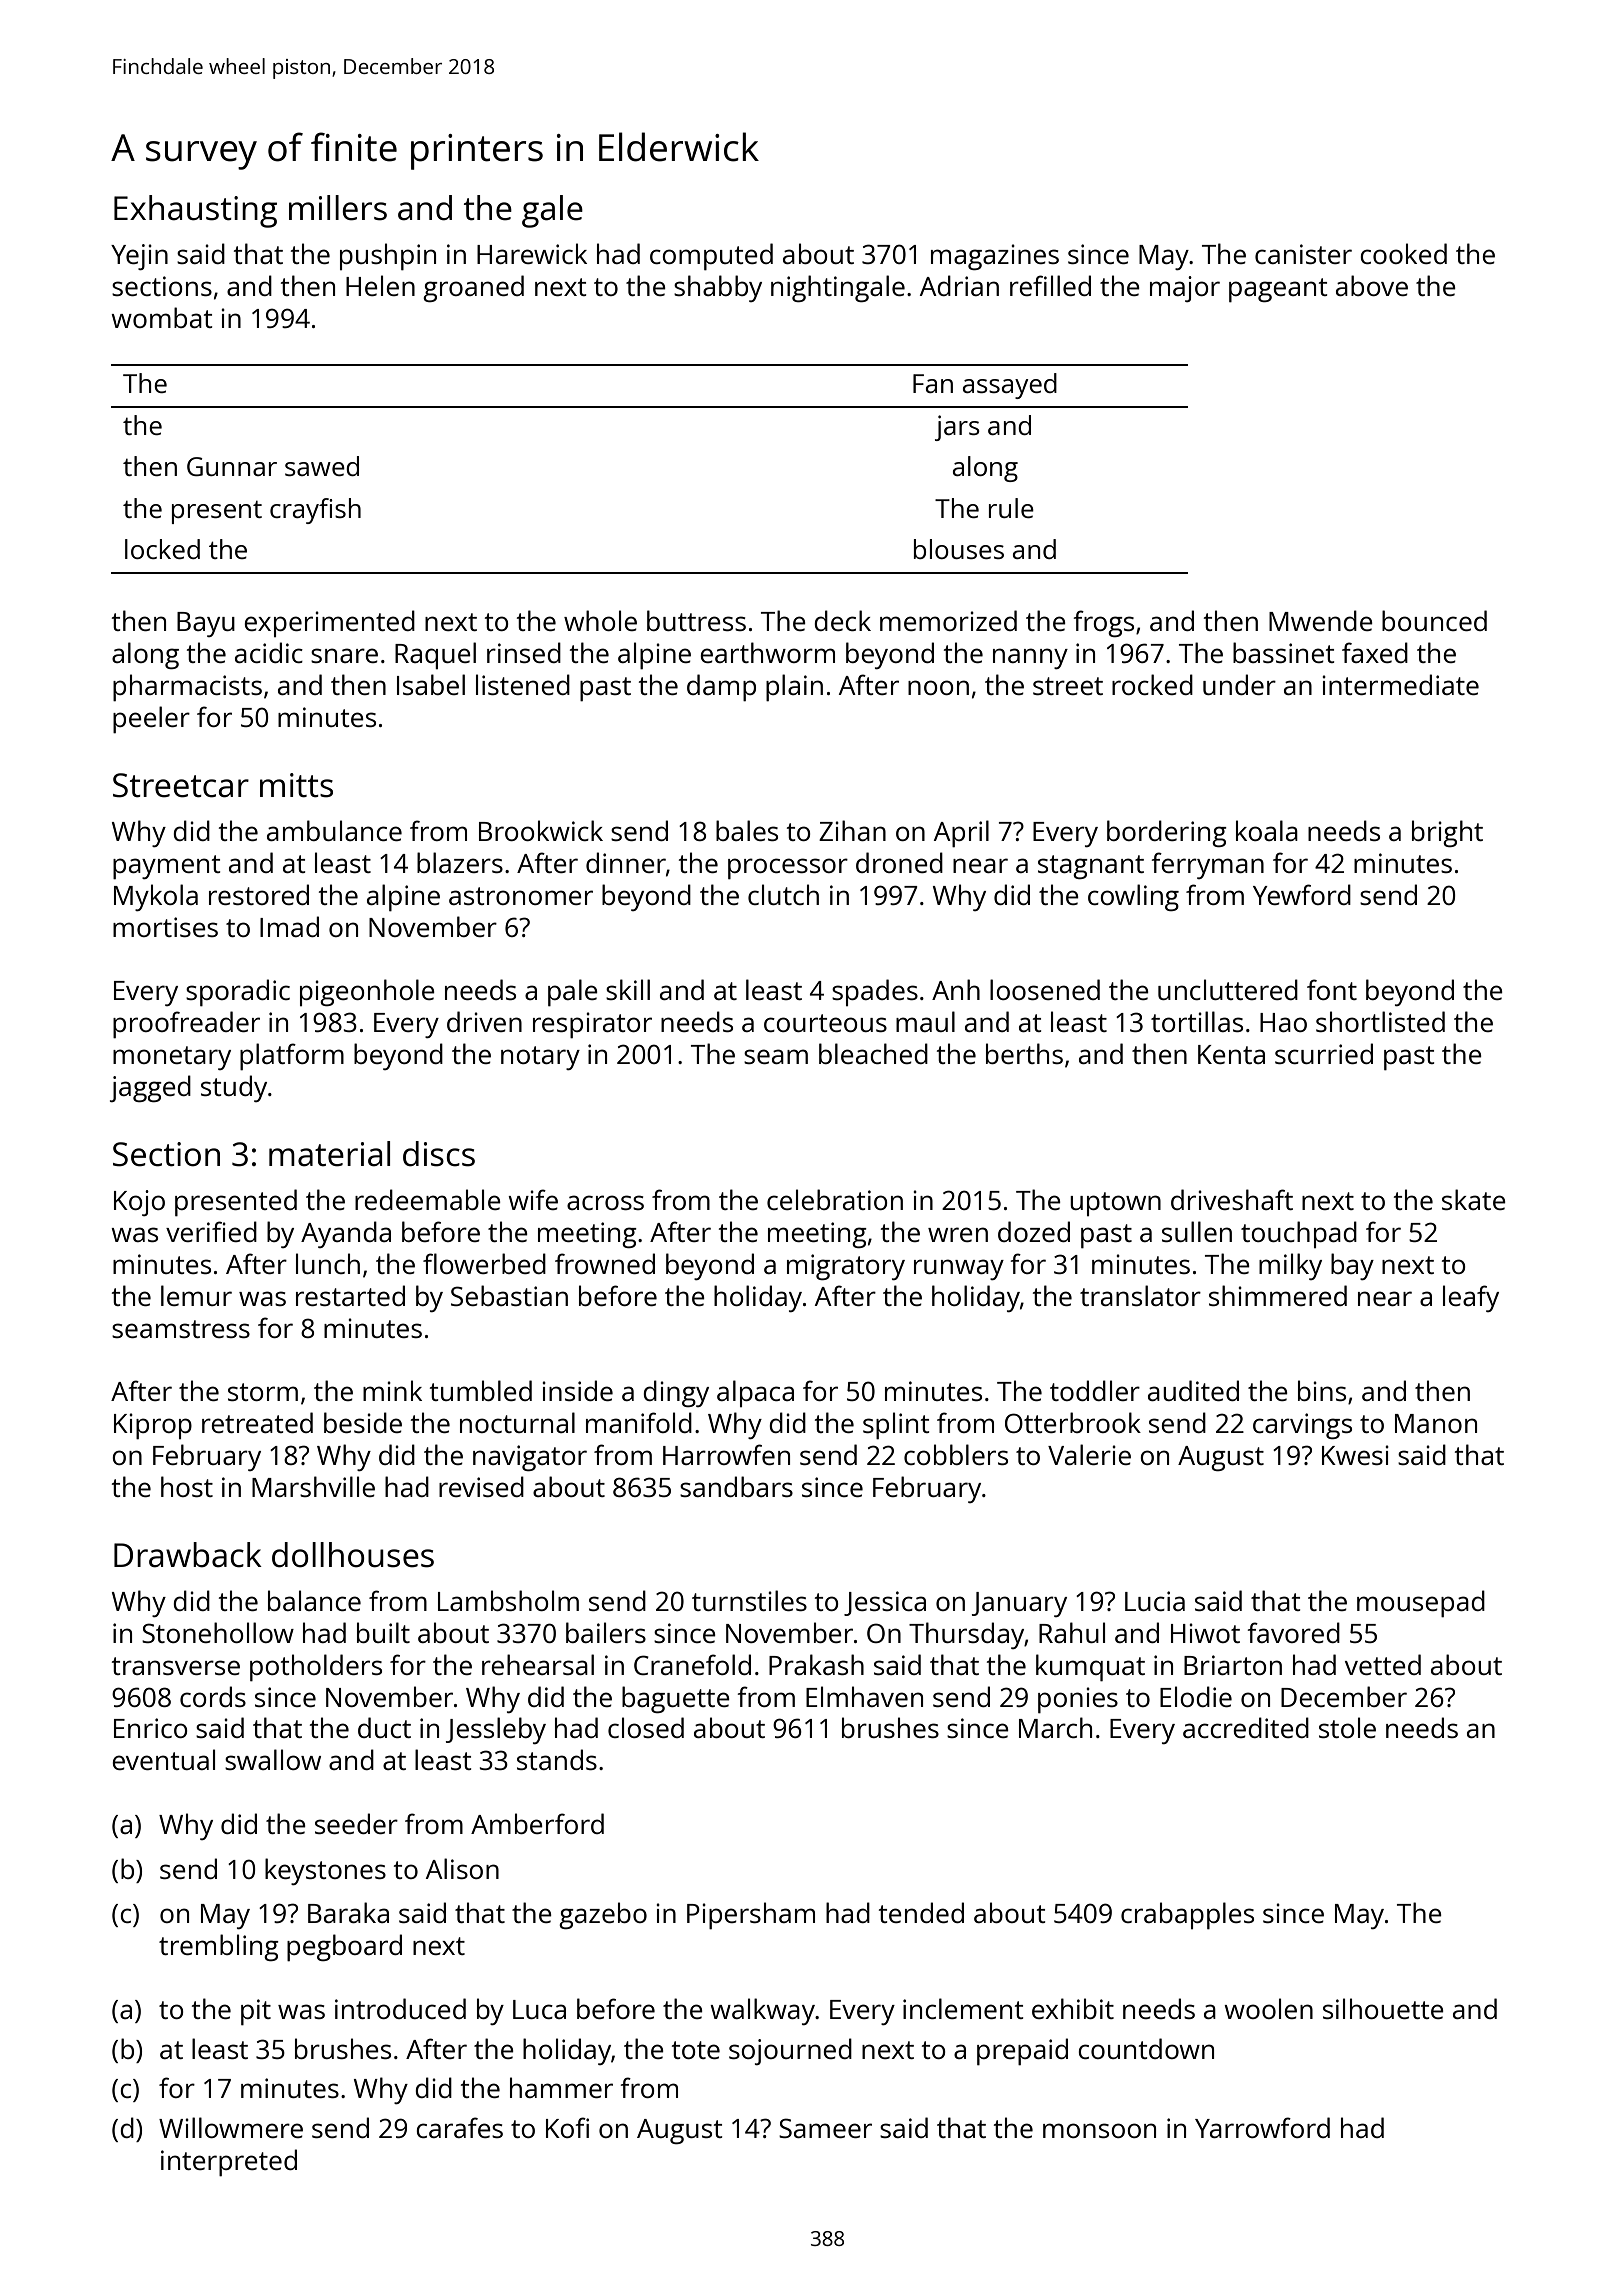 Image resolution: width=1620 pixels, height=2292 pixels. Describe the element at coordinates (1019, 1604) in the image. I see `January` at that location.
